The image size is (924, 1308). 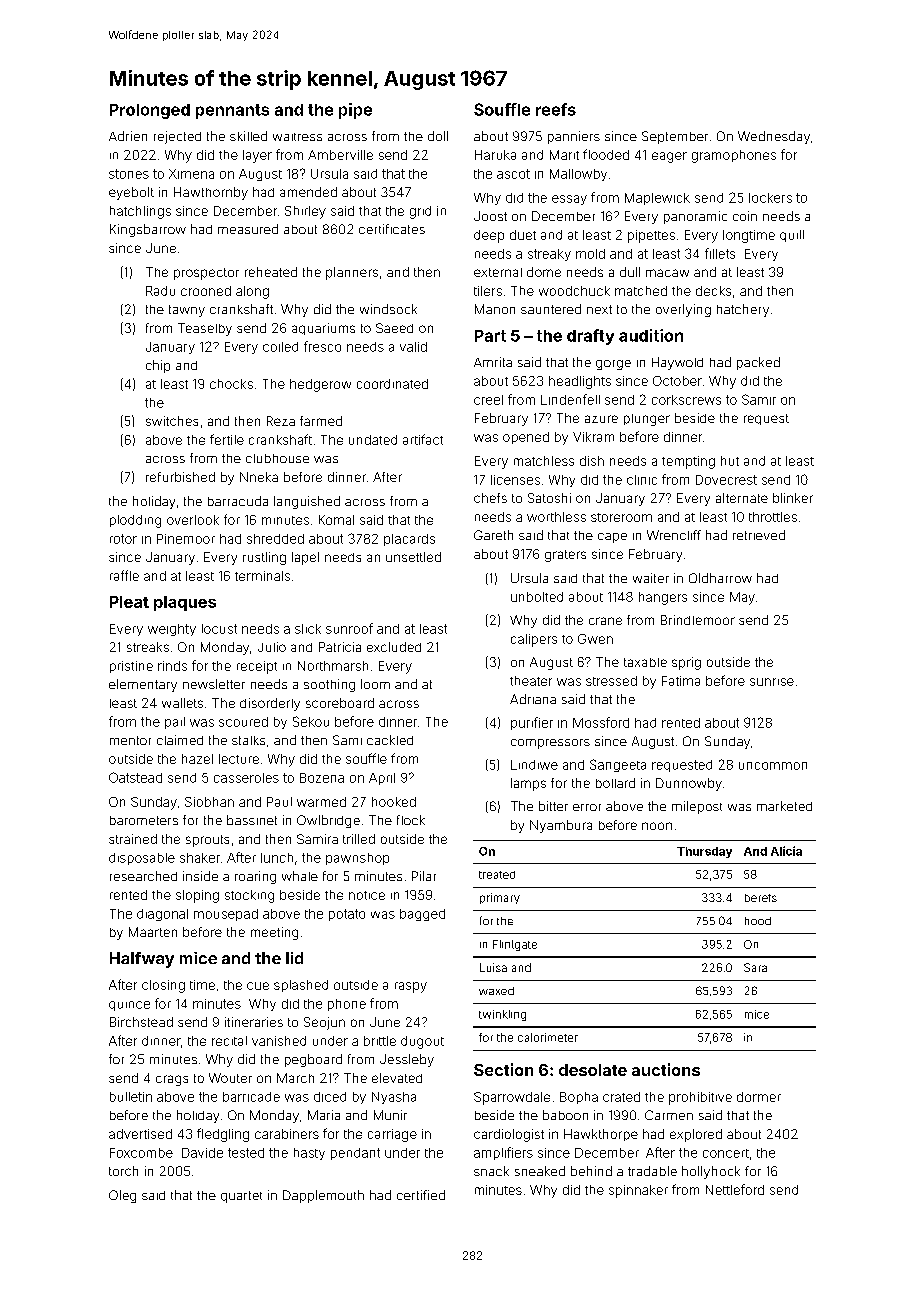 I want to click on lamps, so click(x=528, y=784).
